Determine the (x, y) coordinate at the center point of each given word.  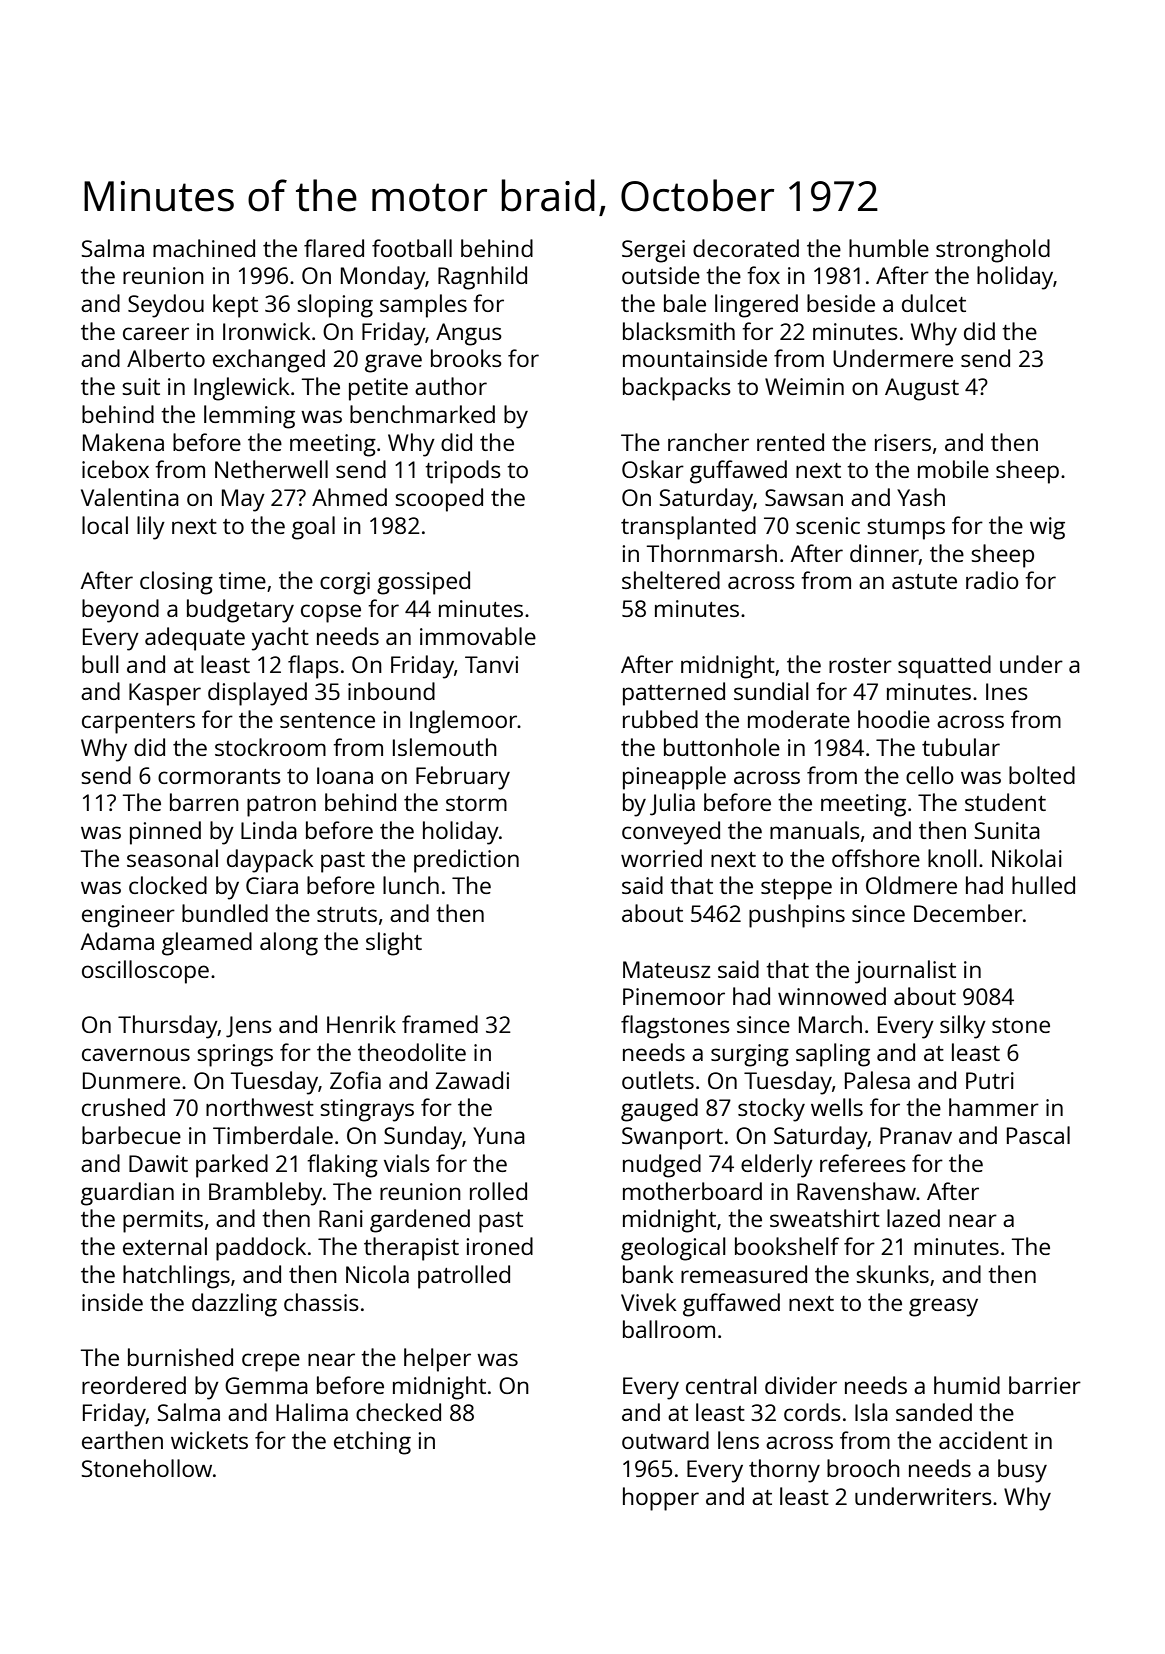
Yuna (499, 1135)
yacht (280, 639)
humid (967, 1385)
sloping (335, 306)
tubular (961, 747)
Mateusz (667, 969)
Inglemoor (464, 722)
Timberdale (273, 1135)
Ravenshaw (856, 1191)
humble (889, 248)
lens (738, 1440)
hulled (1043, 885)
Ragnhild (482, 278)
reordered (134, 1385)
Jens (249, 1027)
